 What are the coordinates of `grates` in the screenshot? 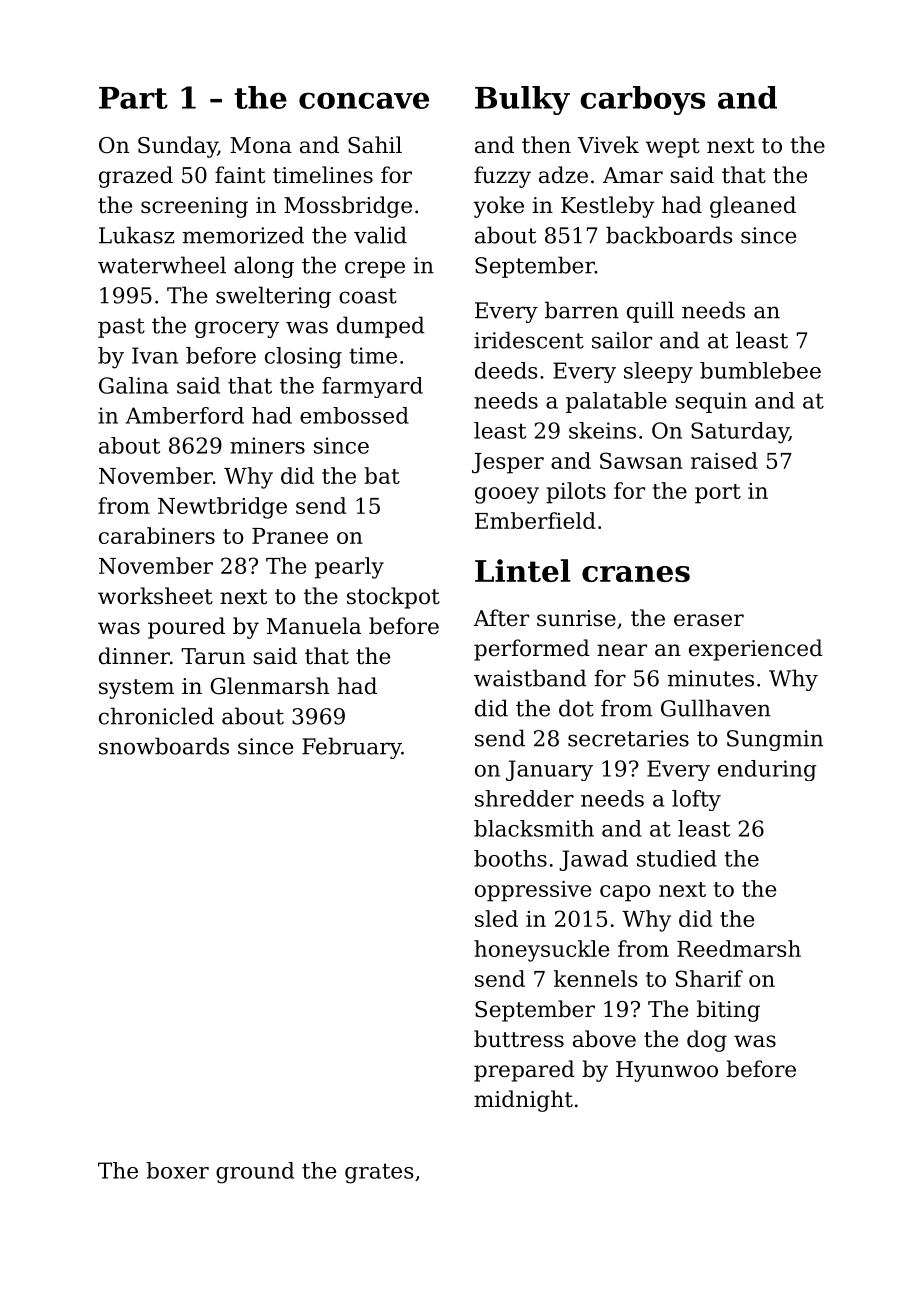 It's located at (379, 1173).
